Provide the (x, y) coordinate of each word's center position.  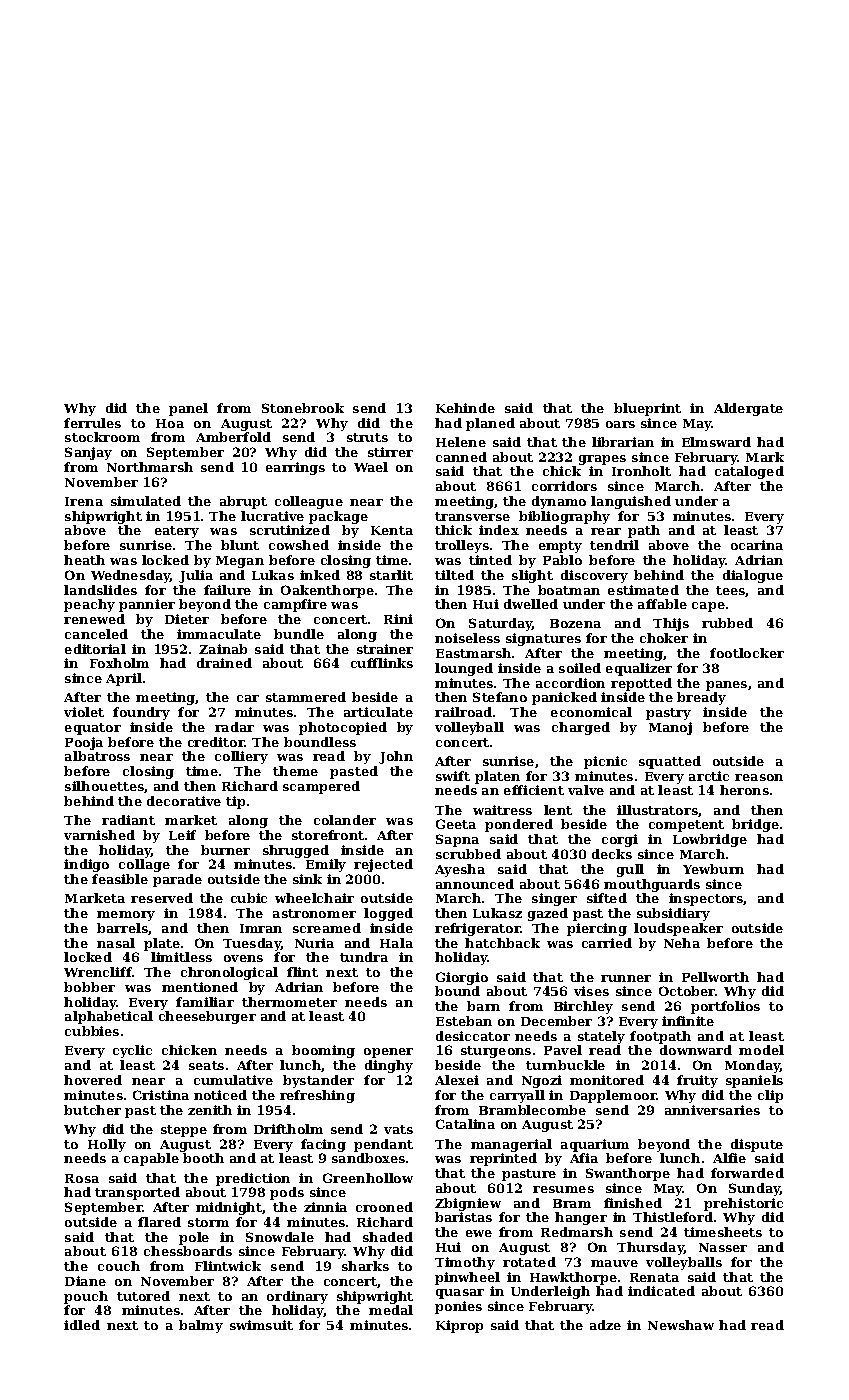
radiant (128, 820)
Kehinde (465, 408)
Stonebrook (303, 408)
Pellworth (715, 977)
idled (82, 1325)
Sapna (457, 840)
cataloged (749, 472)
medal (391, 1310)
